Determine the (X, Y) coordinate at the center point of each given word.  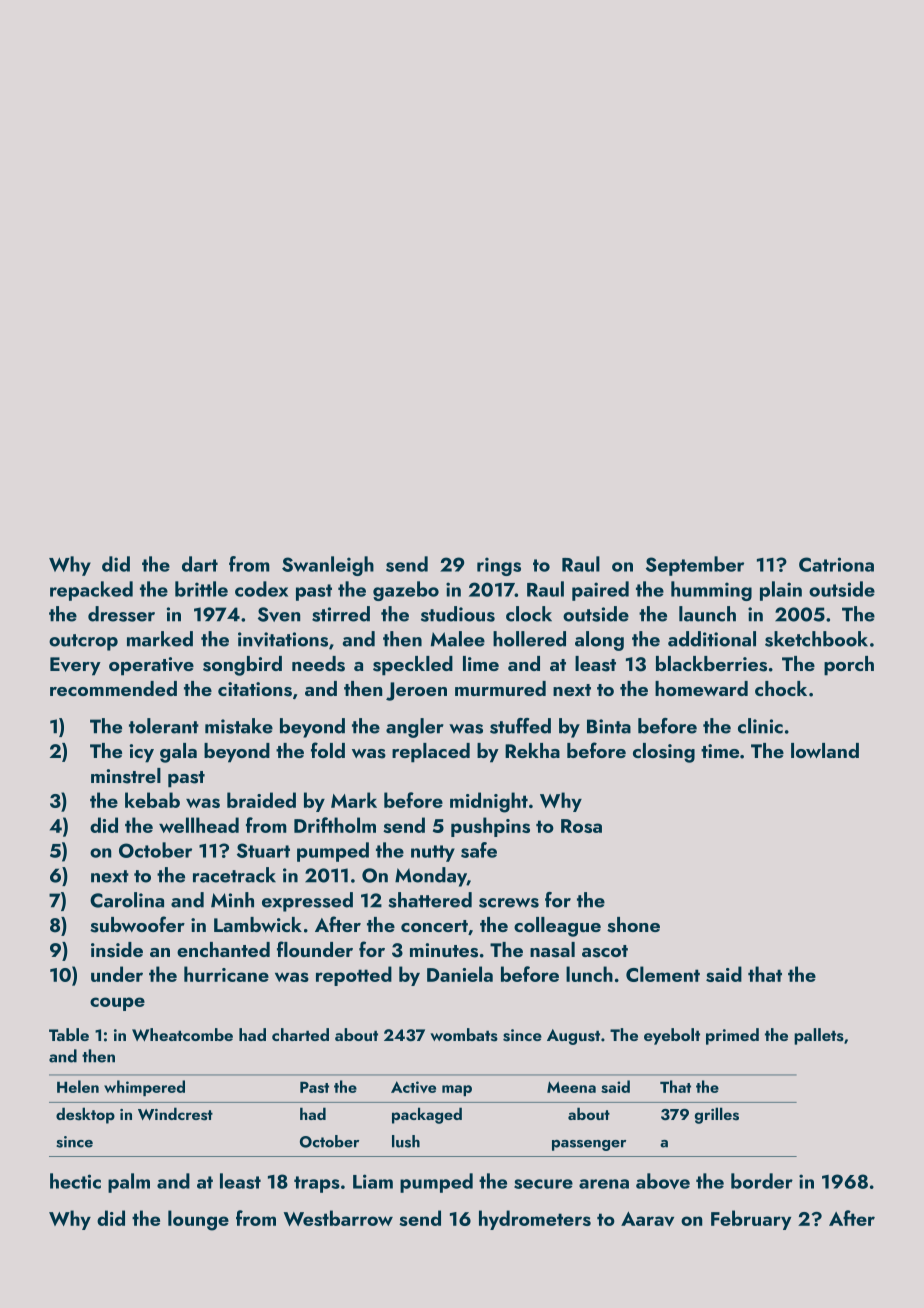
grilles (717, 1115)
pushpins (490, 827)
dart (200, 564)
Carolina (127, 900)
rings (499, 566)
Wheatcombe (182, 1034)
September (695, 566)
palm (129, 1183)
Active (413, 1087)
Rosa (581, 826)
